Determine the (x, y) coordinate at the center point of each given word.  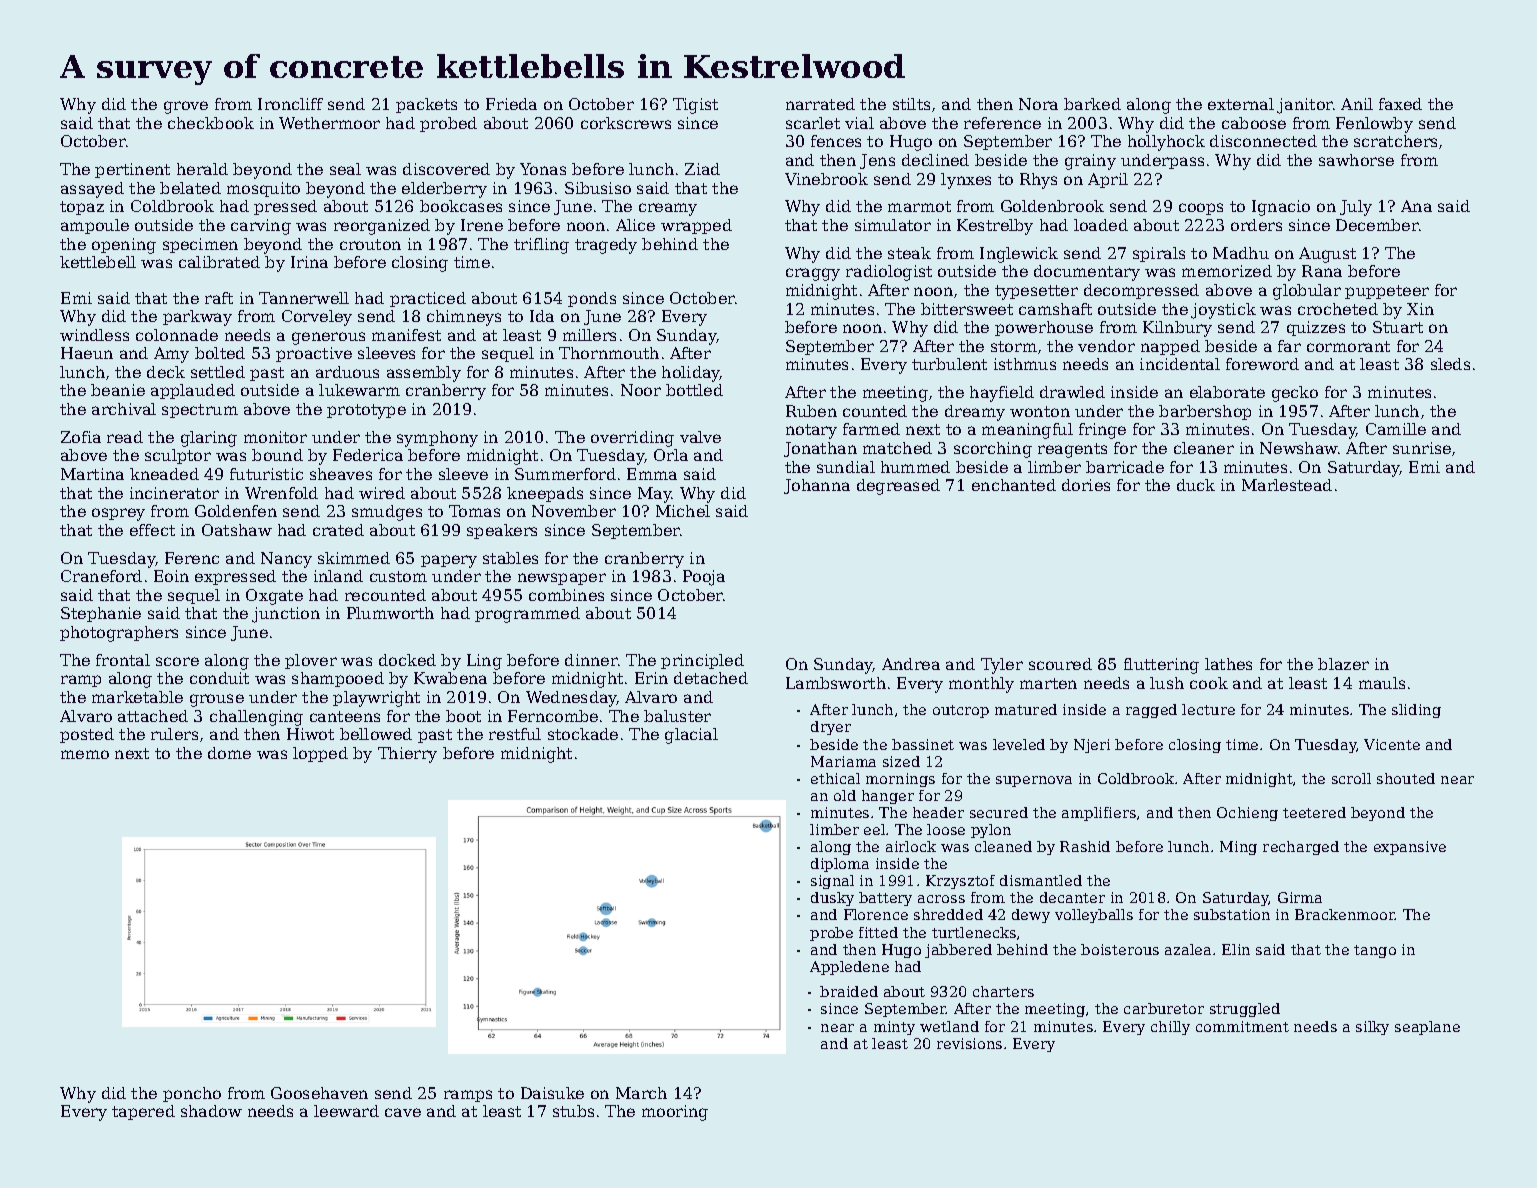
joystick (1223, 311)
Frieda (511, 104)
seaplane (1427, 1028)
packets (426, 105)
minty (894, 1028)
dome (229, 753)
